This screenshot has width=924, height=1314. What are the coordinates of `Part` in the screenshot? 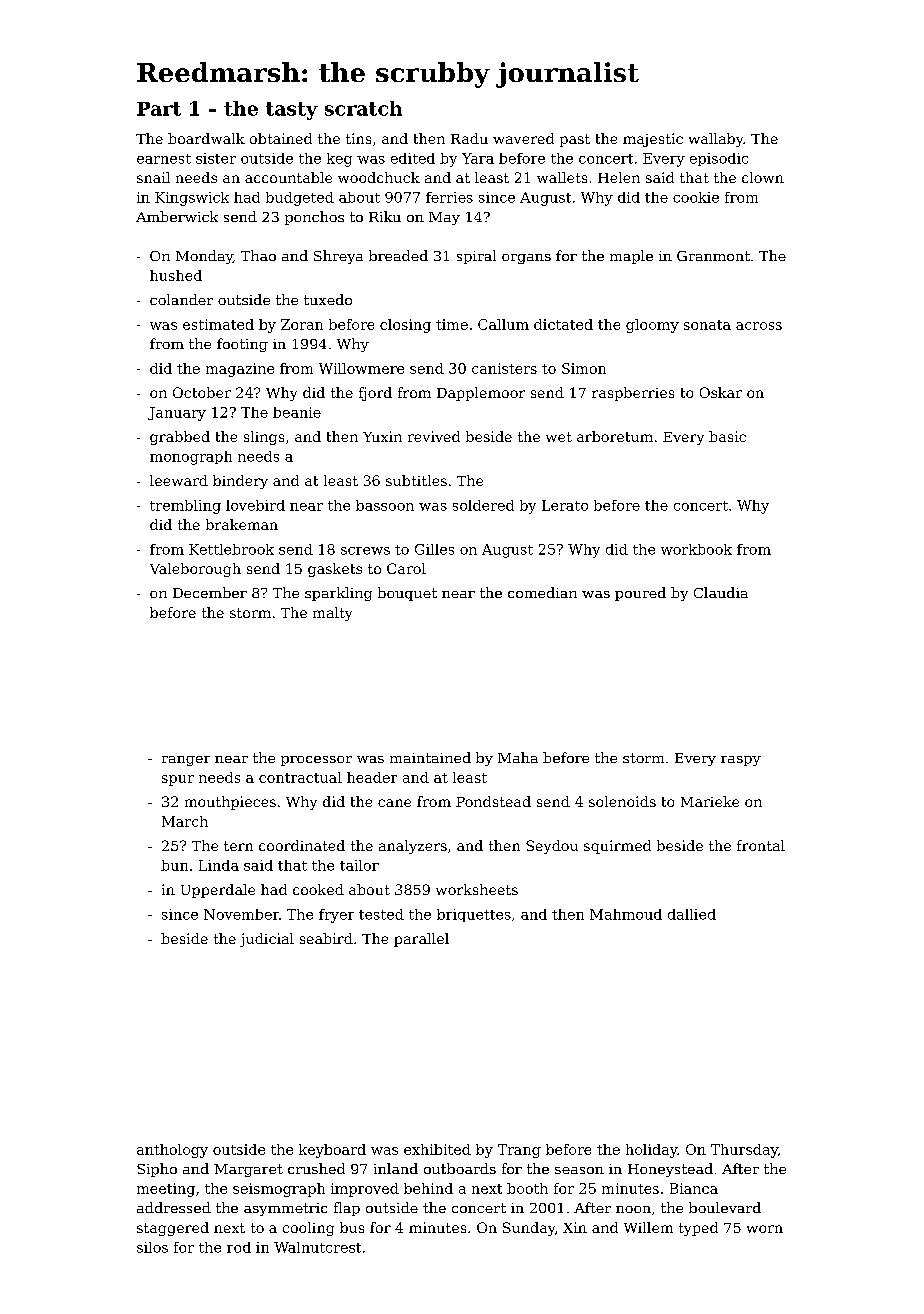 It's located at (159, 109).
